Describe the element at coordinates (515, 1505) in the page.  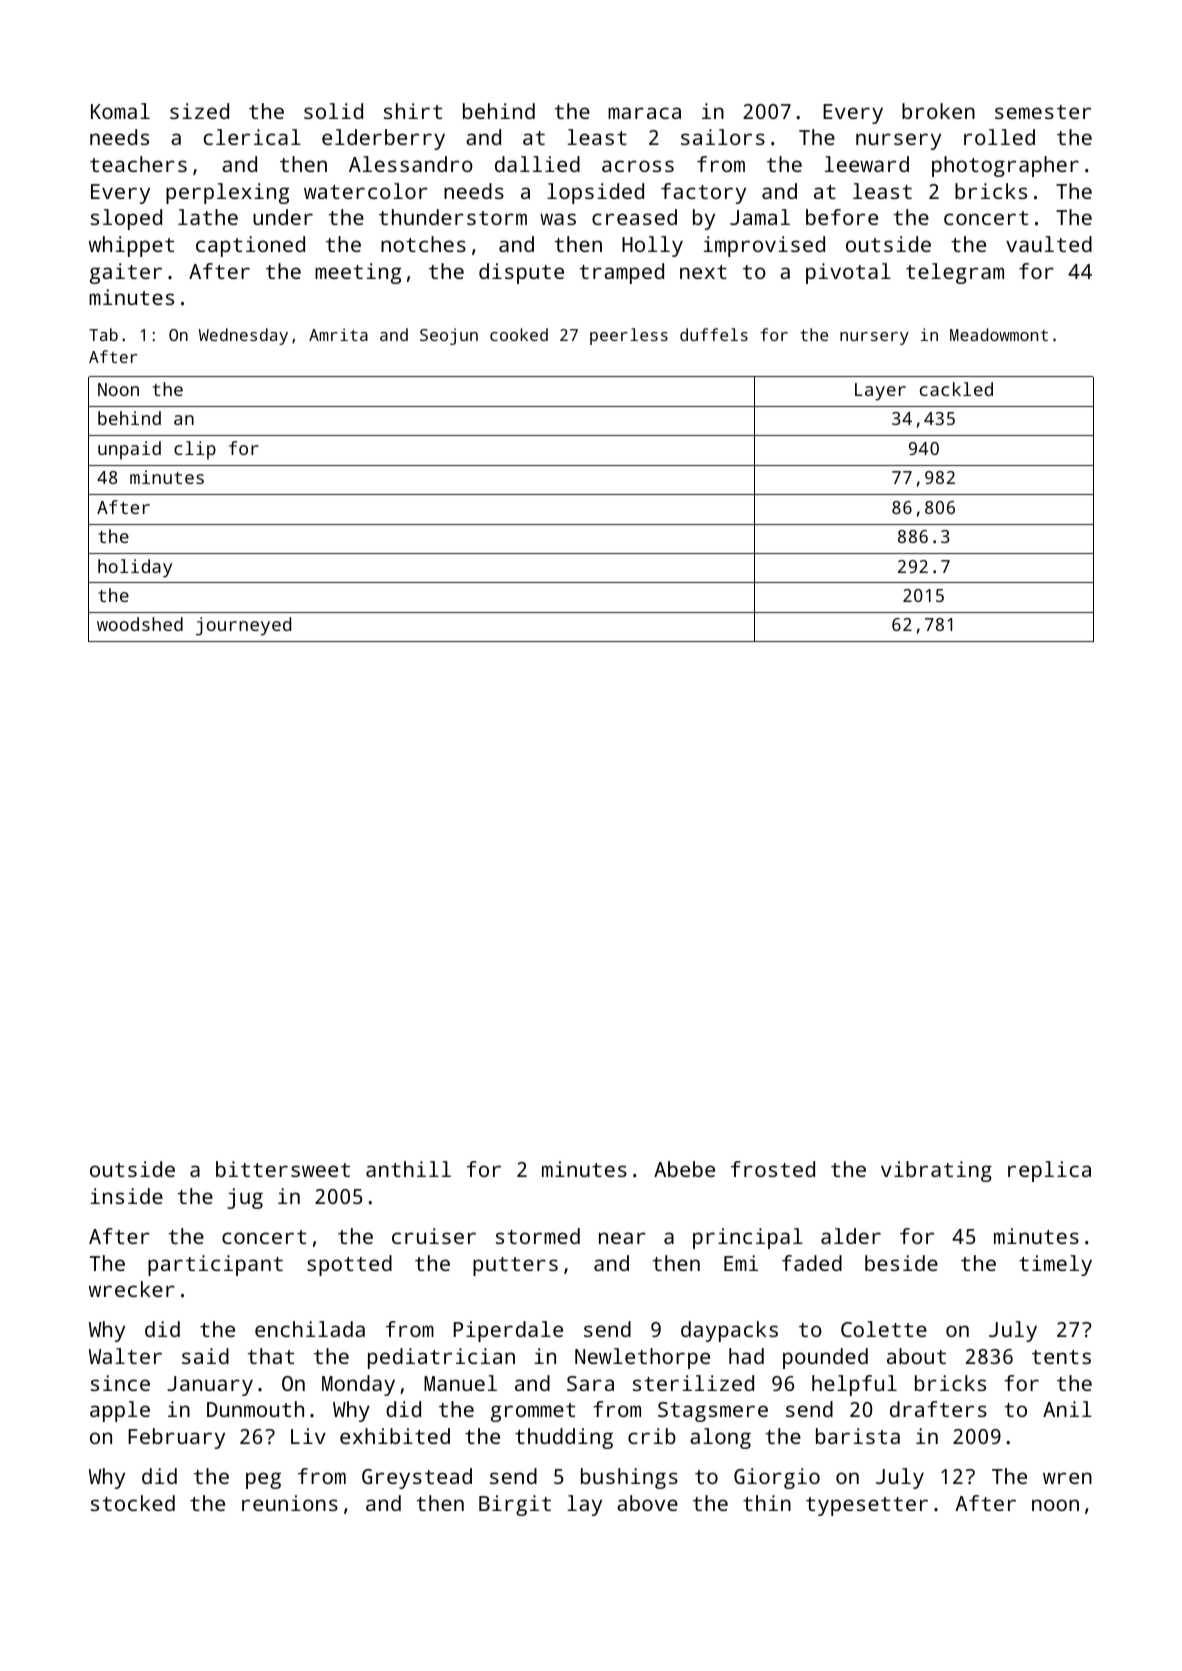
I see `Birgit` at that location.
